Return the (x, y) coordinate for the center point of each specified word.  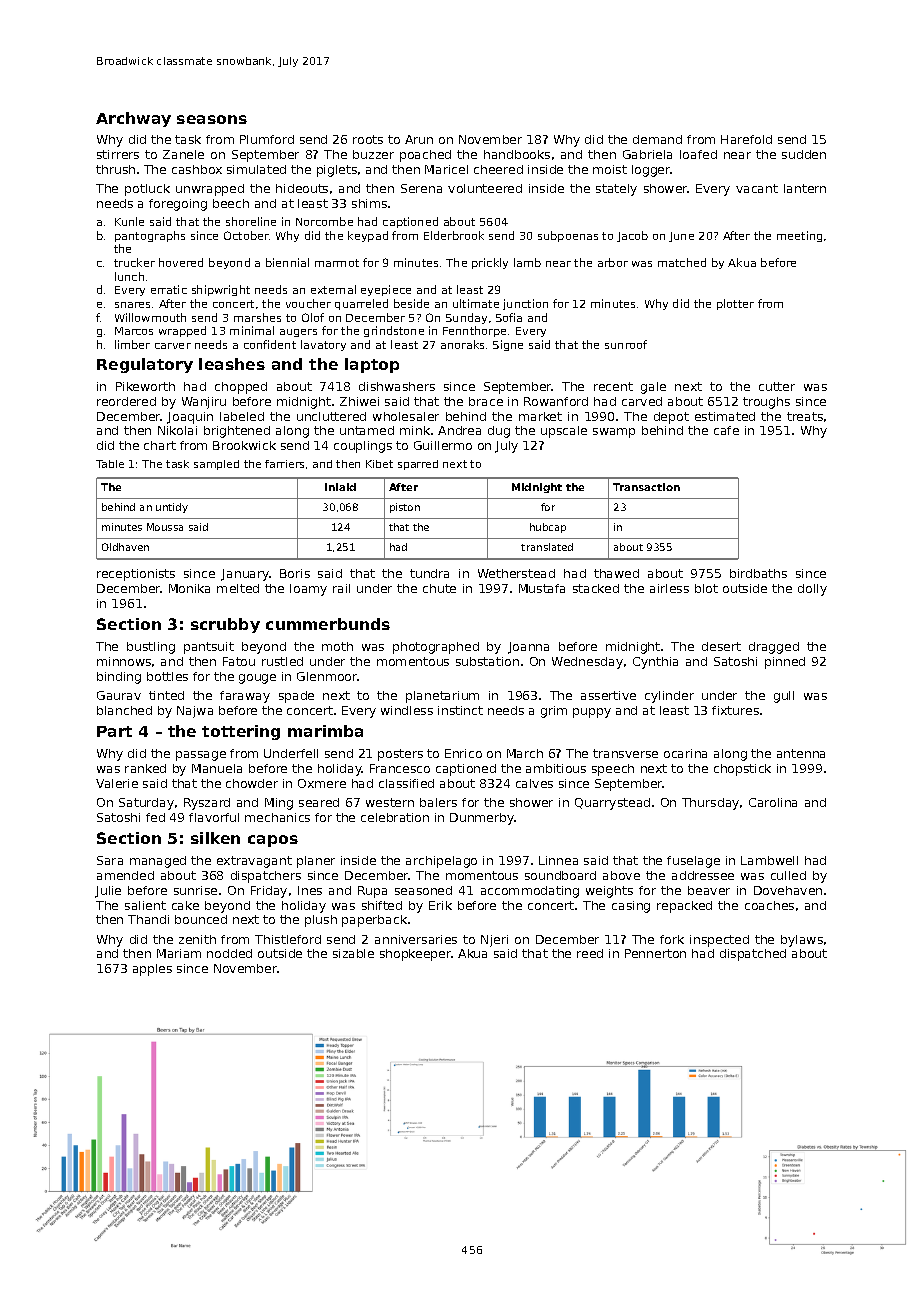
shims (369, 203)
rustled (282, 661)
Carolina (773, 802)
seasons (212, 119)
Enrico (463, 753)
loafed (698, 154)
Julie (108, 892)
